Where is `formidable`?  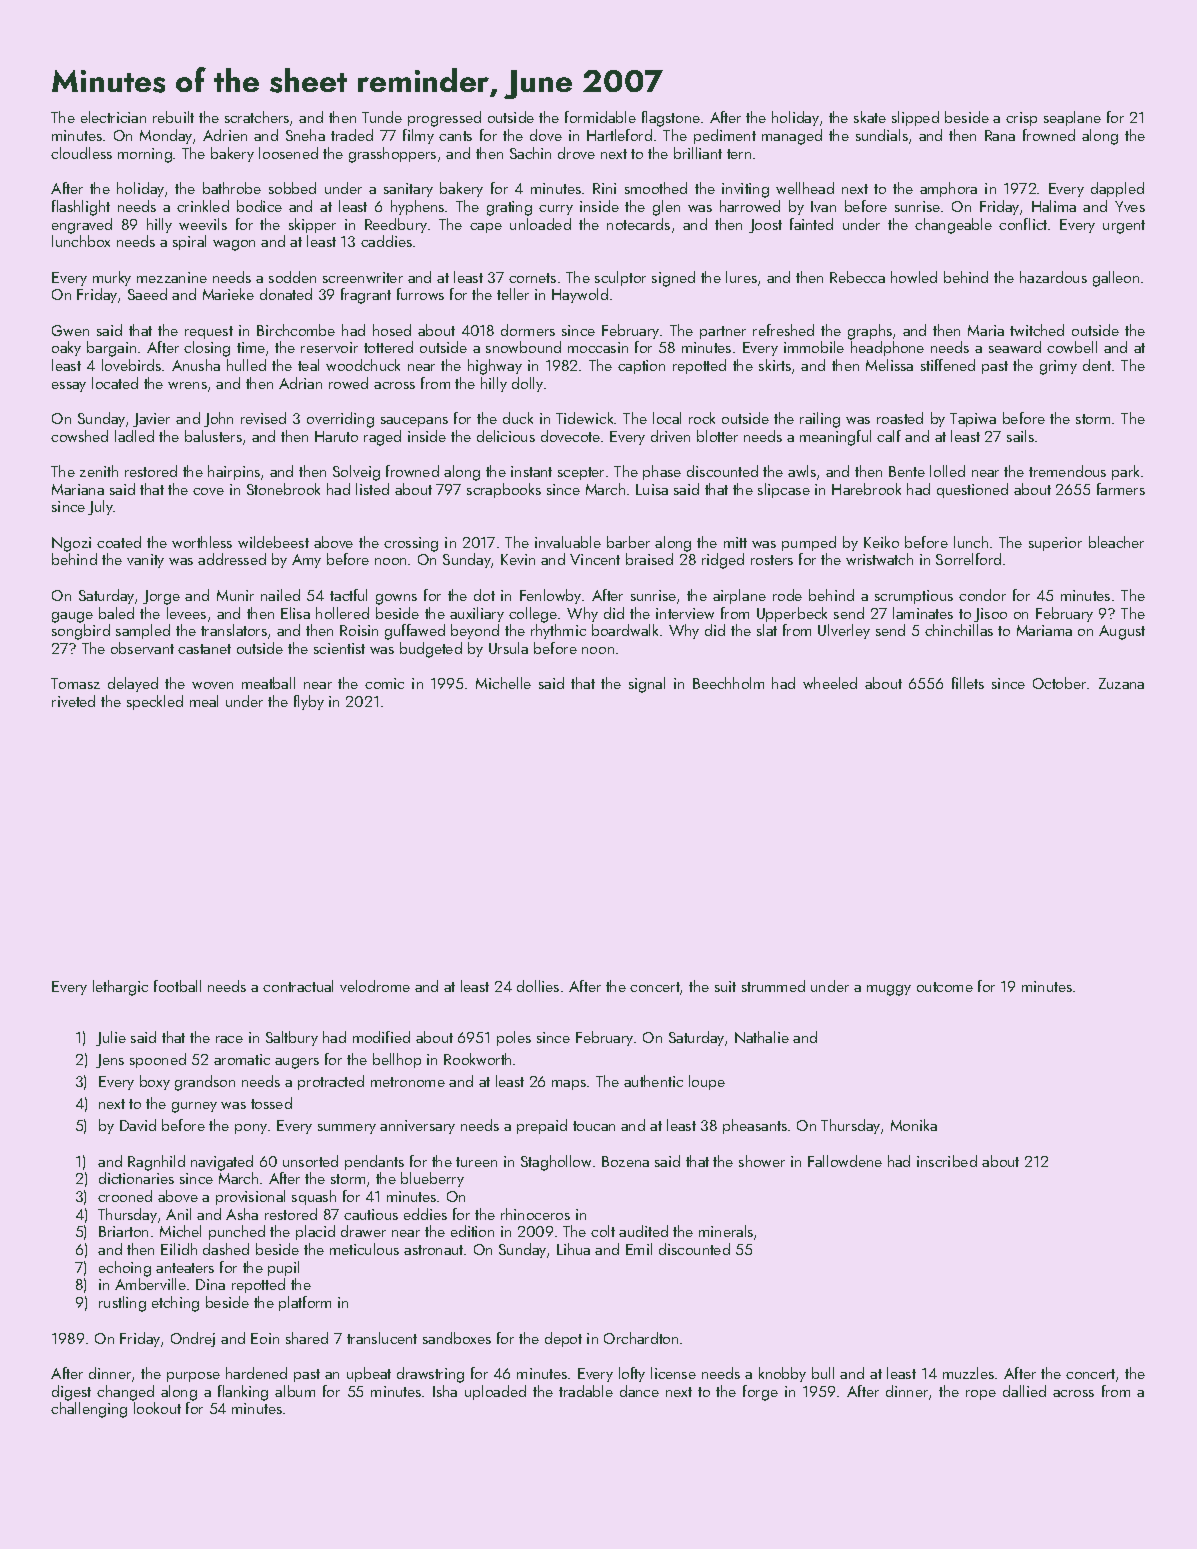
formidable is located at coordinates (600, 117).
